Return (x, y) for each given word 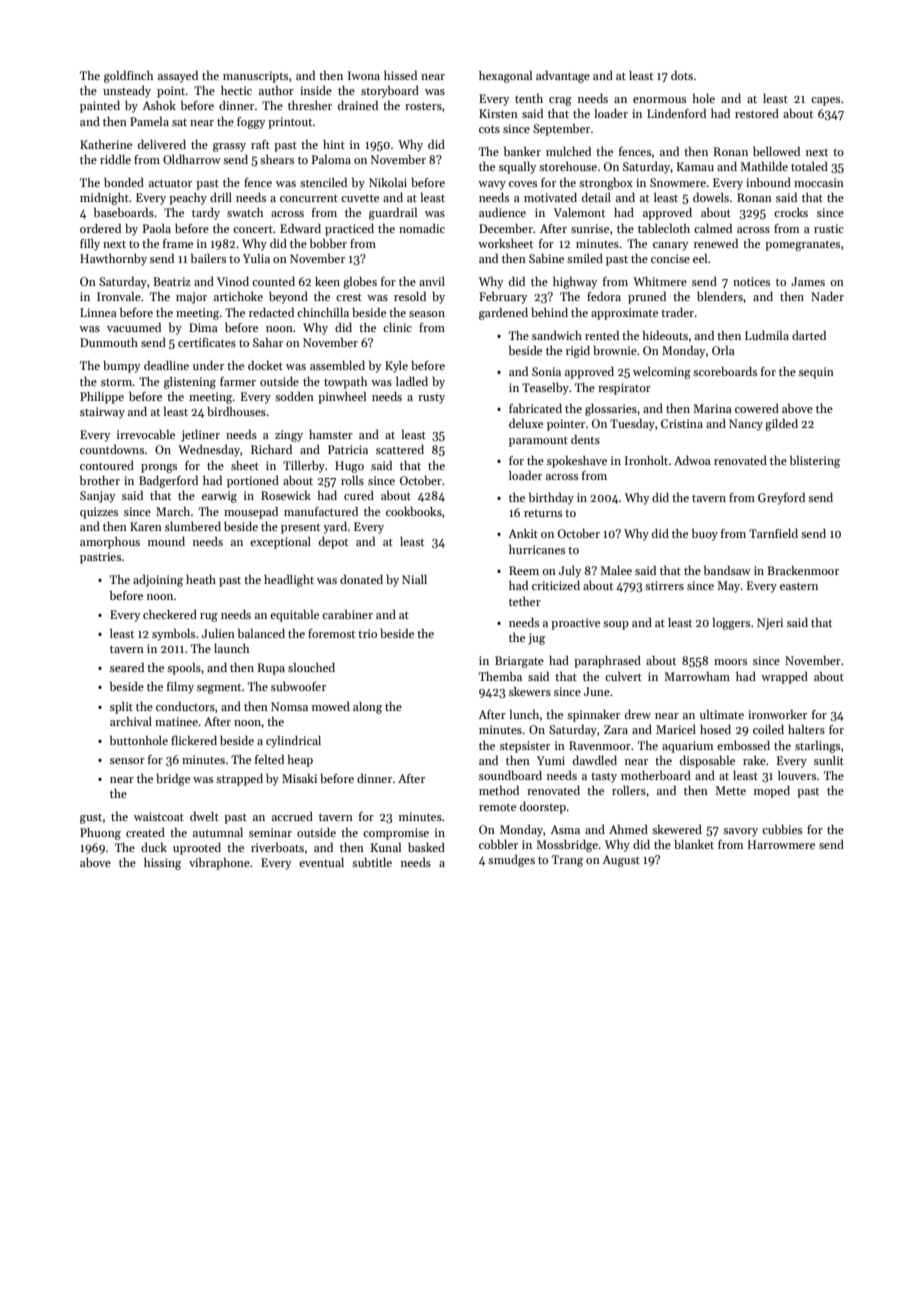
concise (670, 258)
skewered (677, 829)
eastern (799, 586)
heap (300, 761)
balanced (261, 633)
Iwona (364, 75)
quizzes (99, 513)
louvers (797, 775)
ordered (100, 228)
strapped (239, 780)
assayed (178, 77)
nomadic (422, 228)
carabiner (347, 614)
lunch (524, 714)
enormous (659, 100)
